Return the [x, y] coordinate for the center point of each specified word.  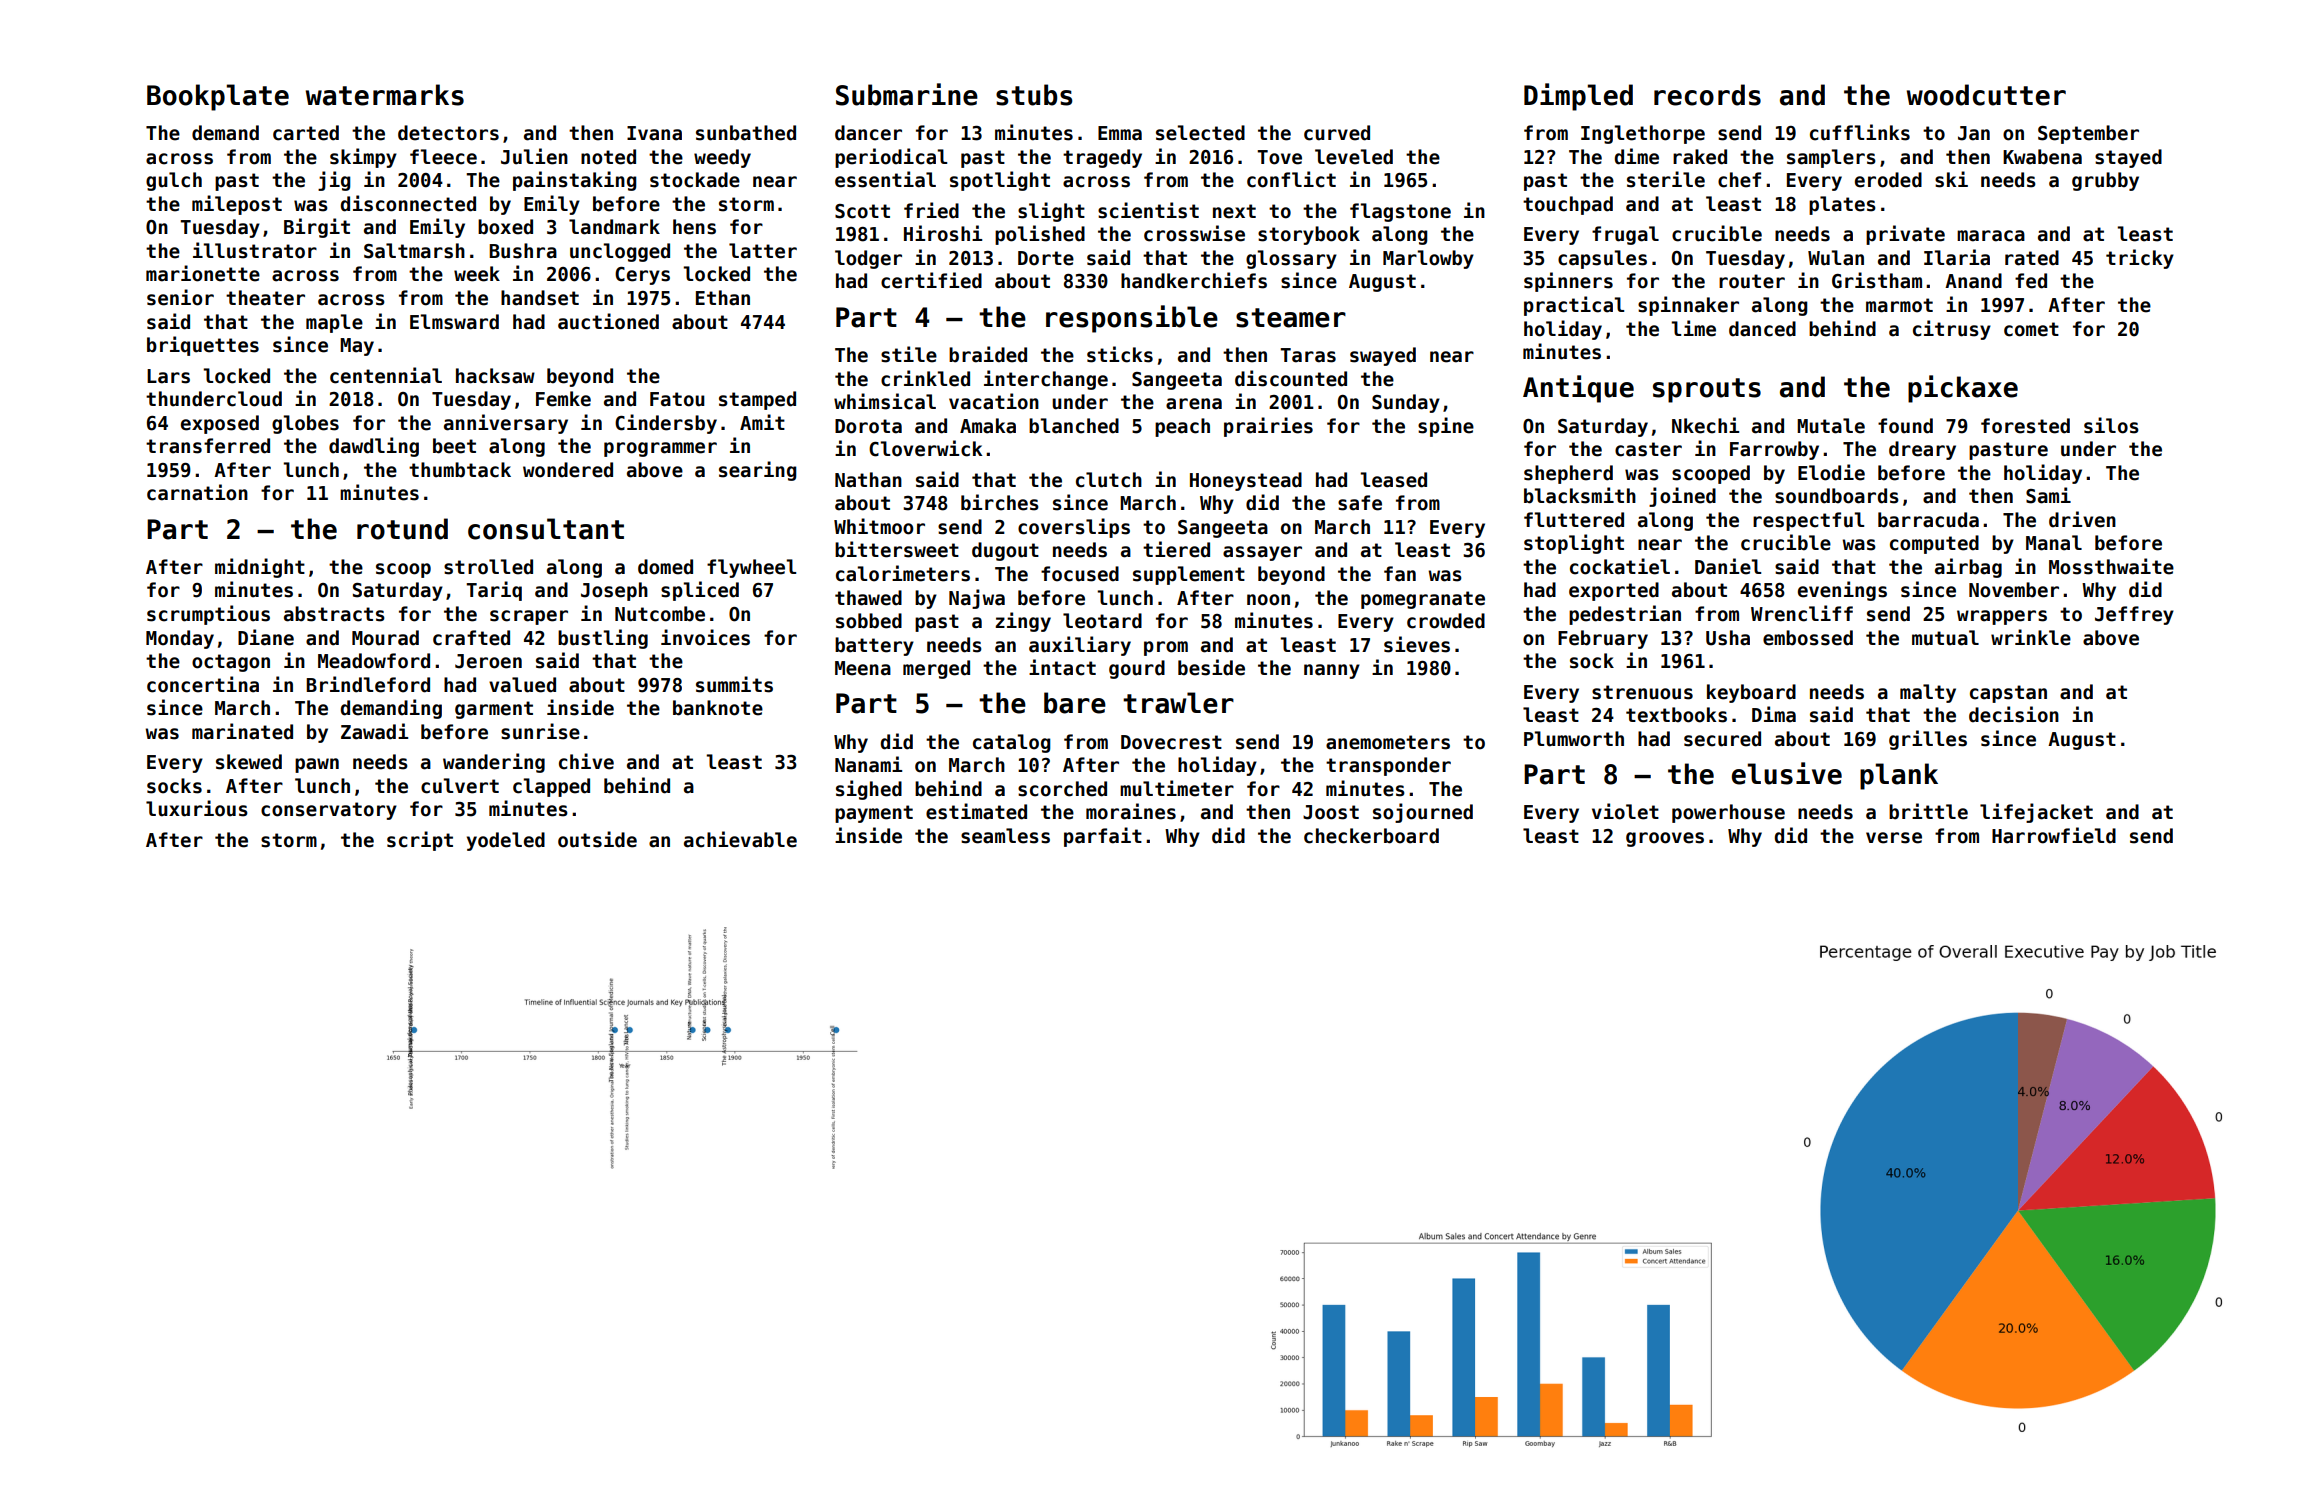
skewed [249, 762]
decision [2014, 714]
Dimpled [1578, 97]
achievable [740, 839]
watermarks [385, 95]
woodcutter [1986, 95]
